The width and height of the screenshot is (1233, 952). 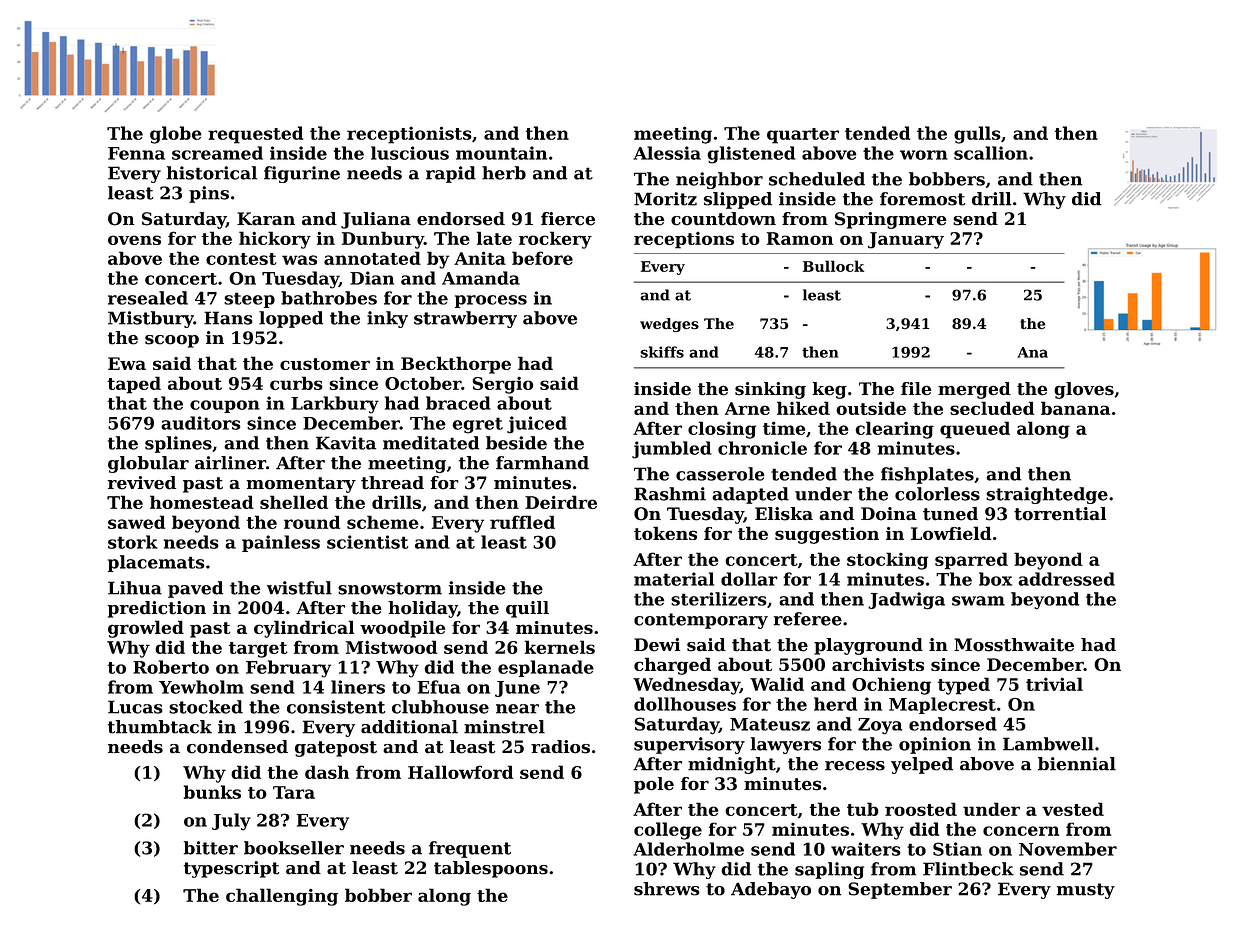 What do you see at coordinates (1014, 645) in the screenshot?
I see `Mossthwaite` at bounding box center [1014, 645].
